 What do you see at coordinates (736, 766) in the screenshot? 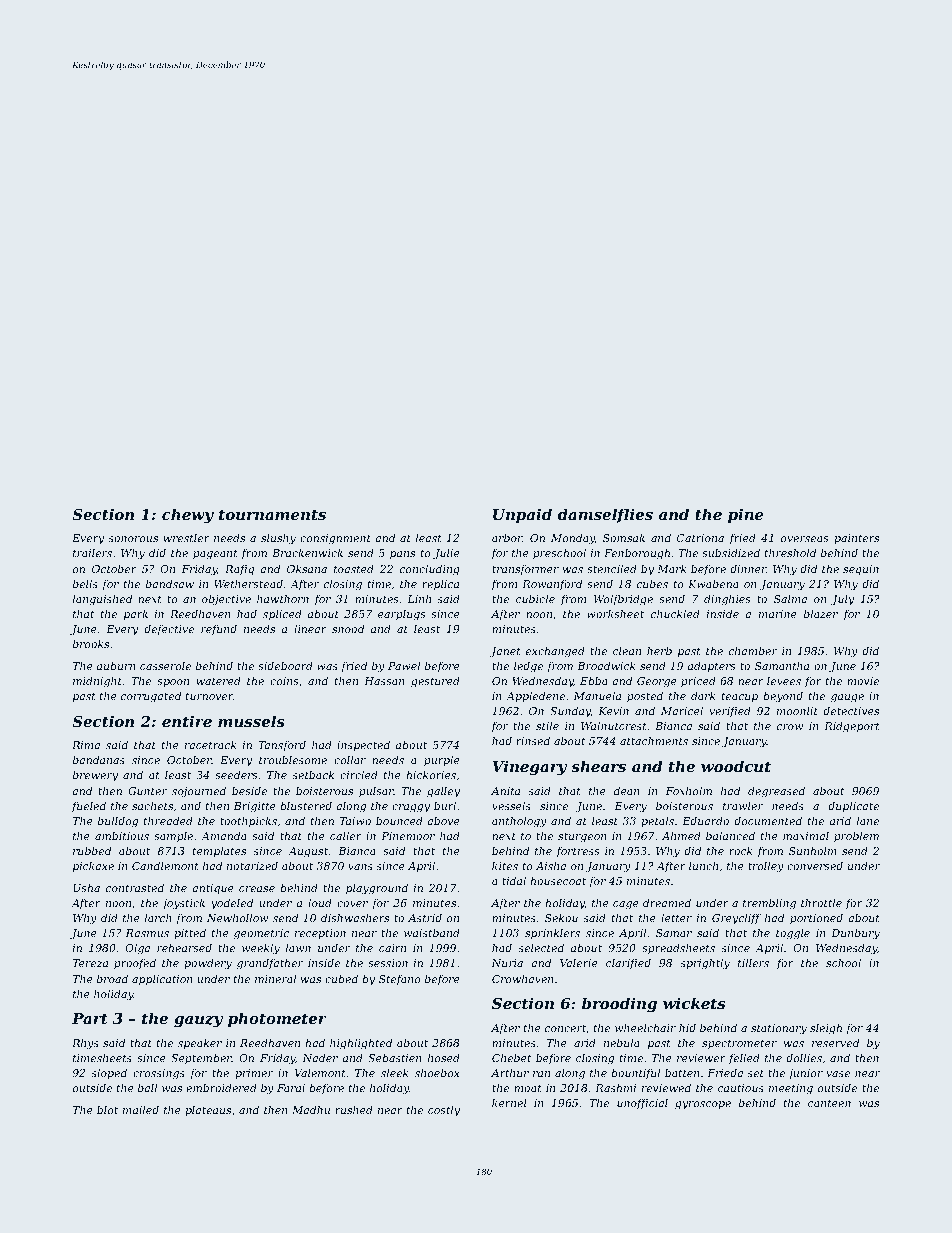
I see `woodcut` at bounding box center [736, 766].
